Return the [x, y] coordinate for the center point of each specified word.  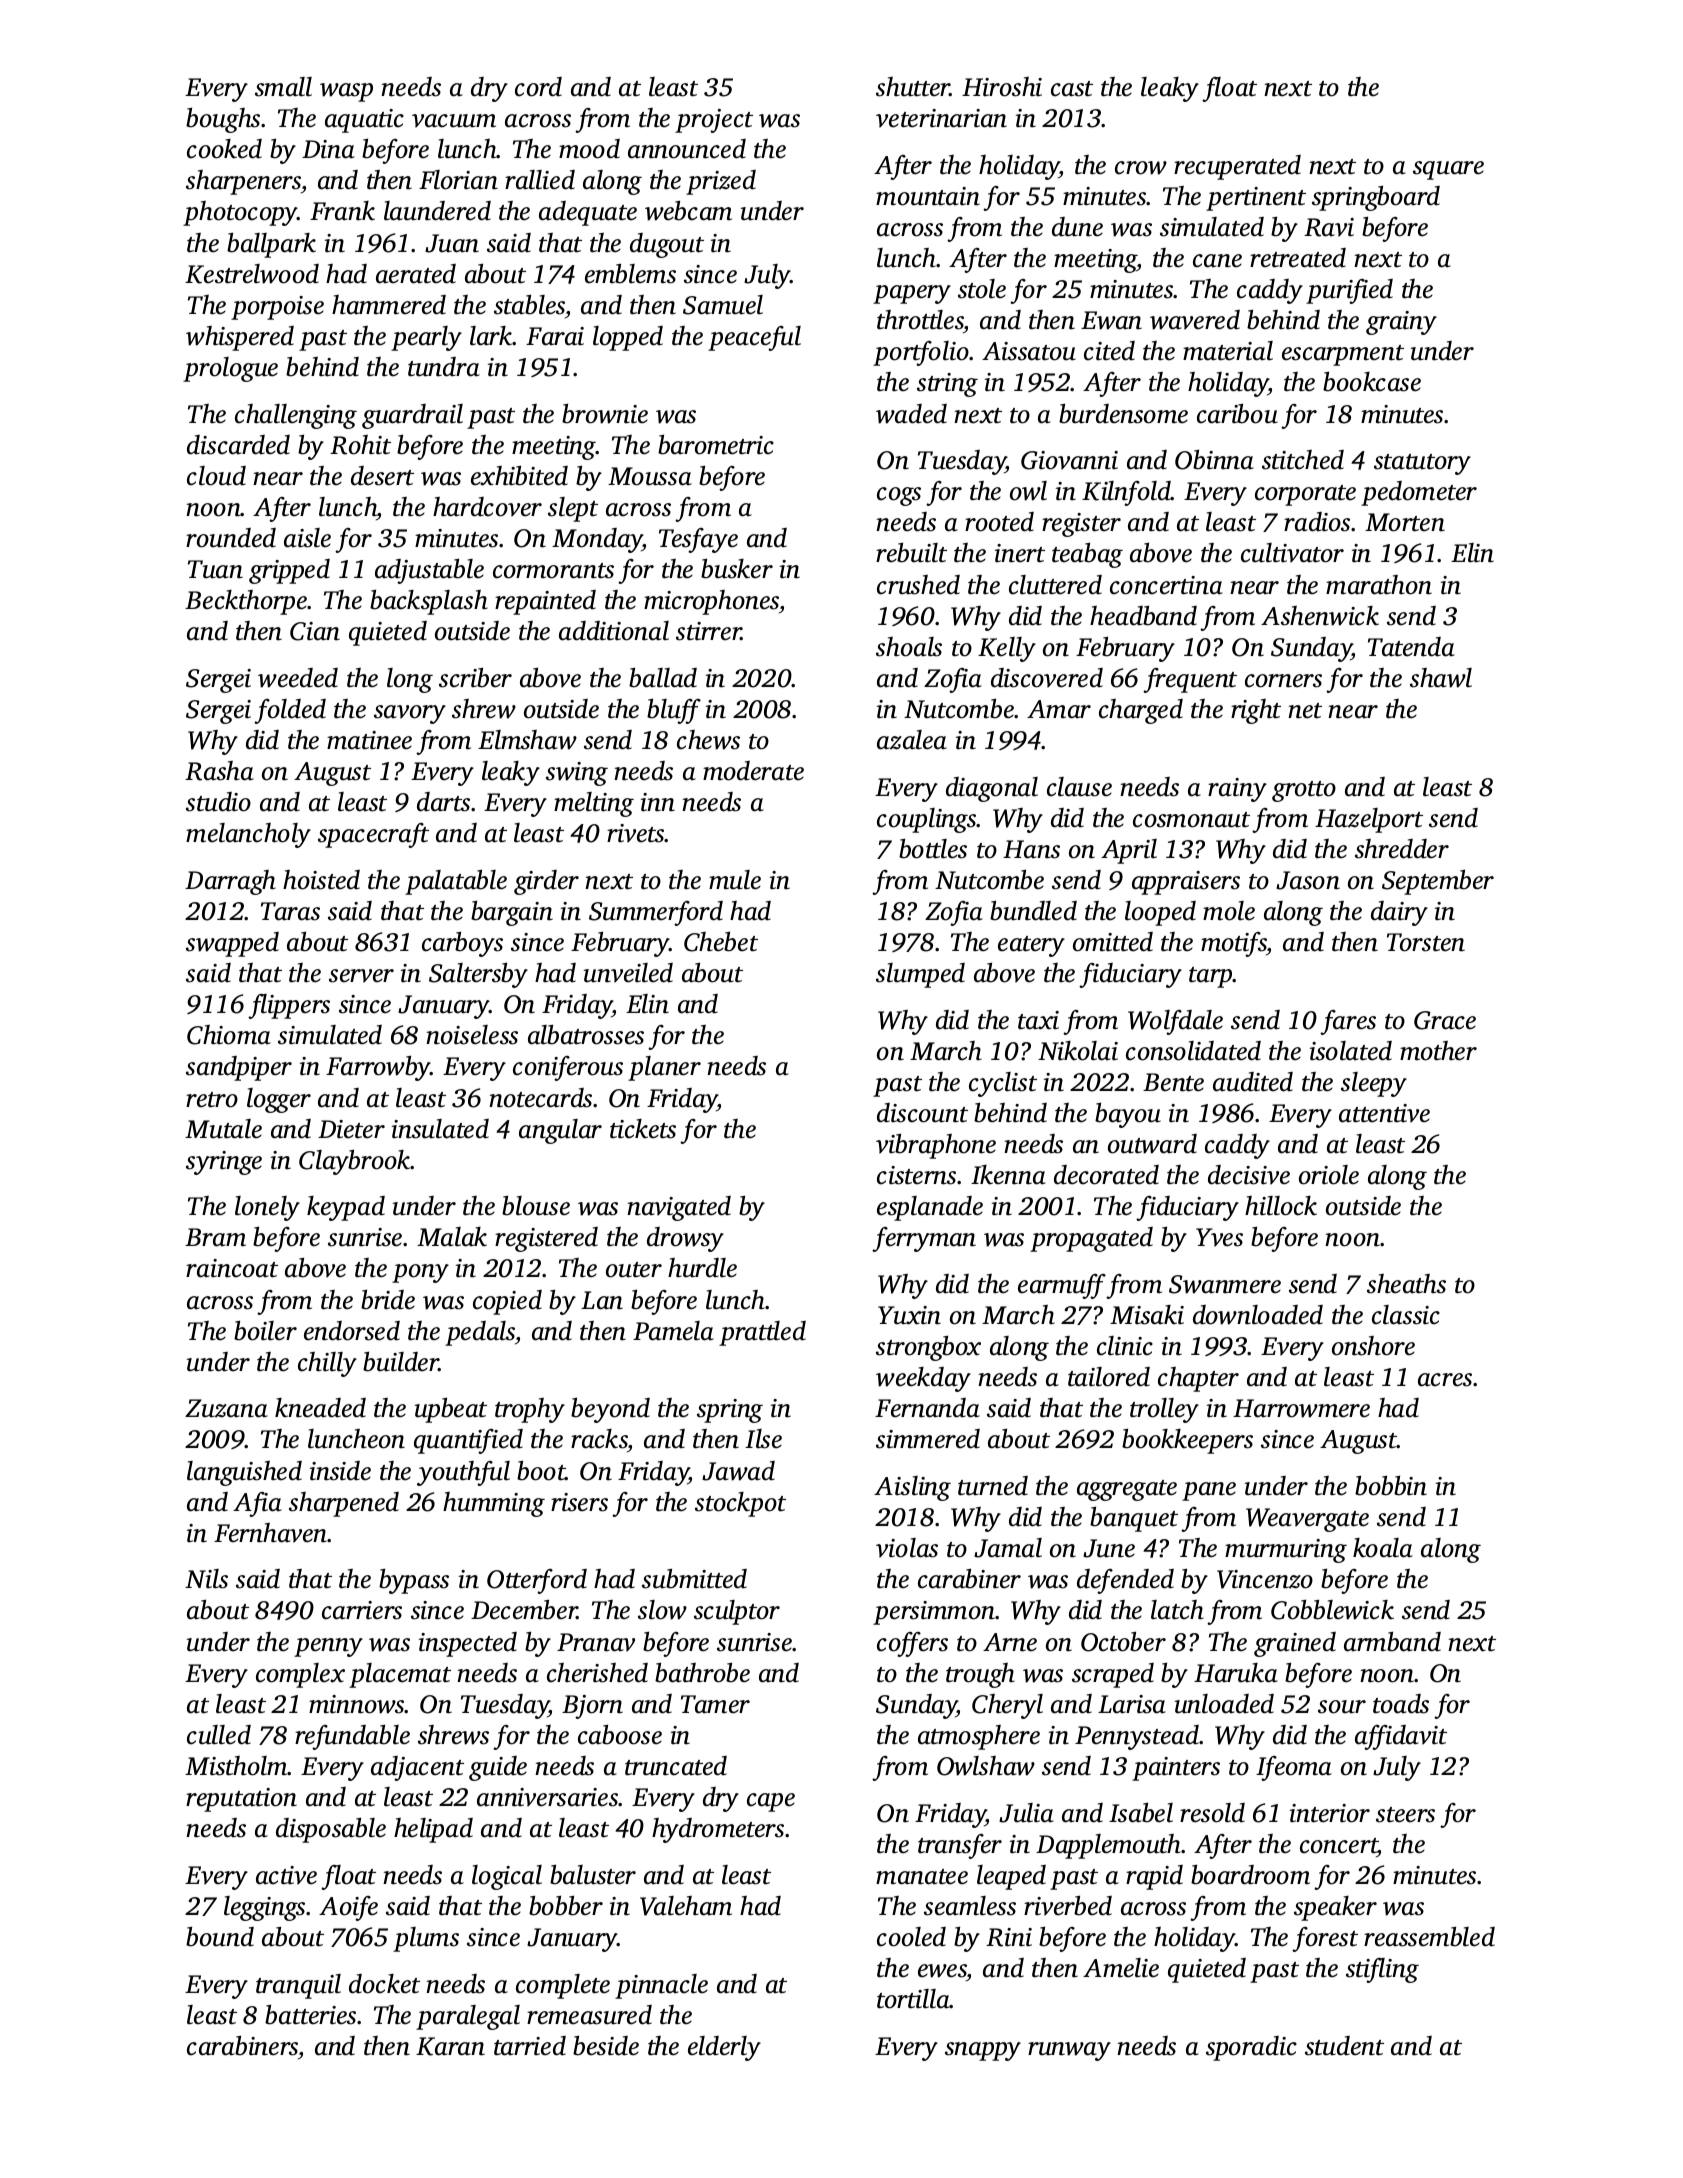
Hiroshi [1002, 87]
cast [1072, 89]
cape [771, 1802]
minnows [357, 1704]
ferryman [924, 1239]
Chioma [229, 1035]
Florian [458, 180]
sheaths [1406, 1284]
